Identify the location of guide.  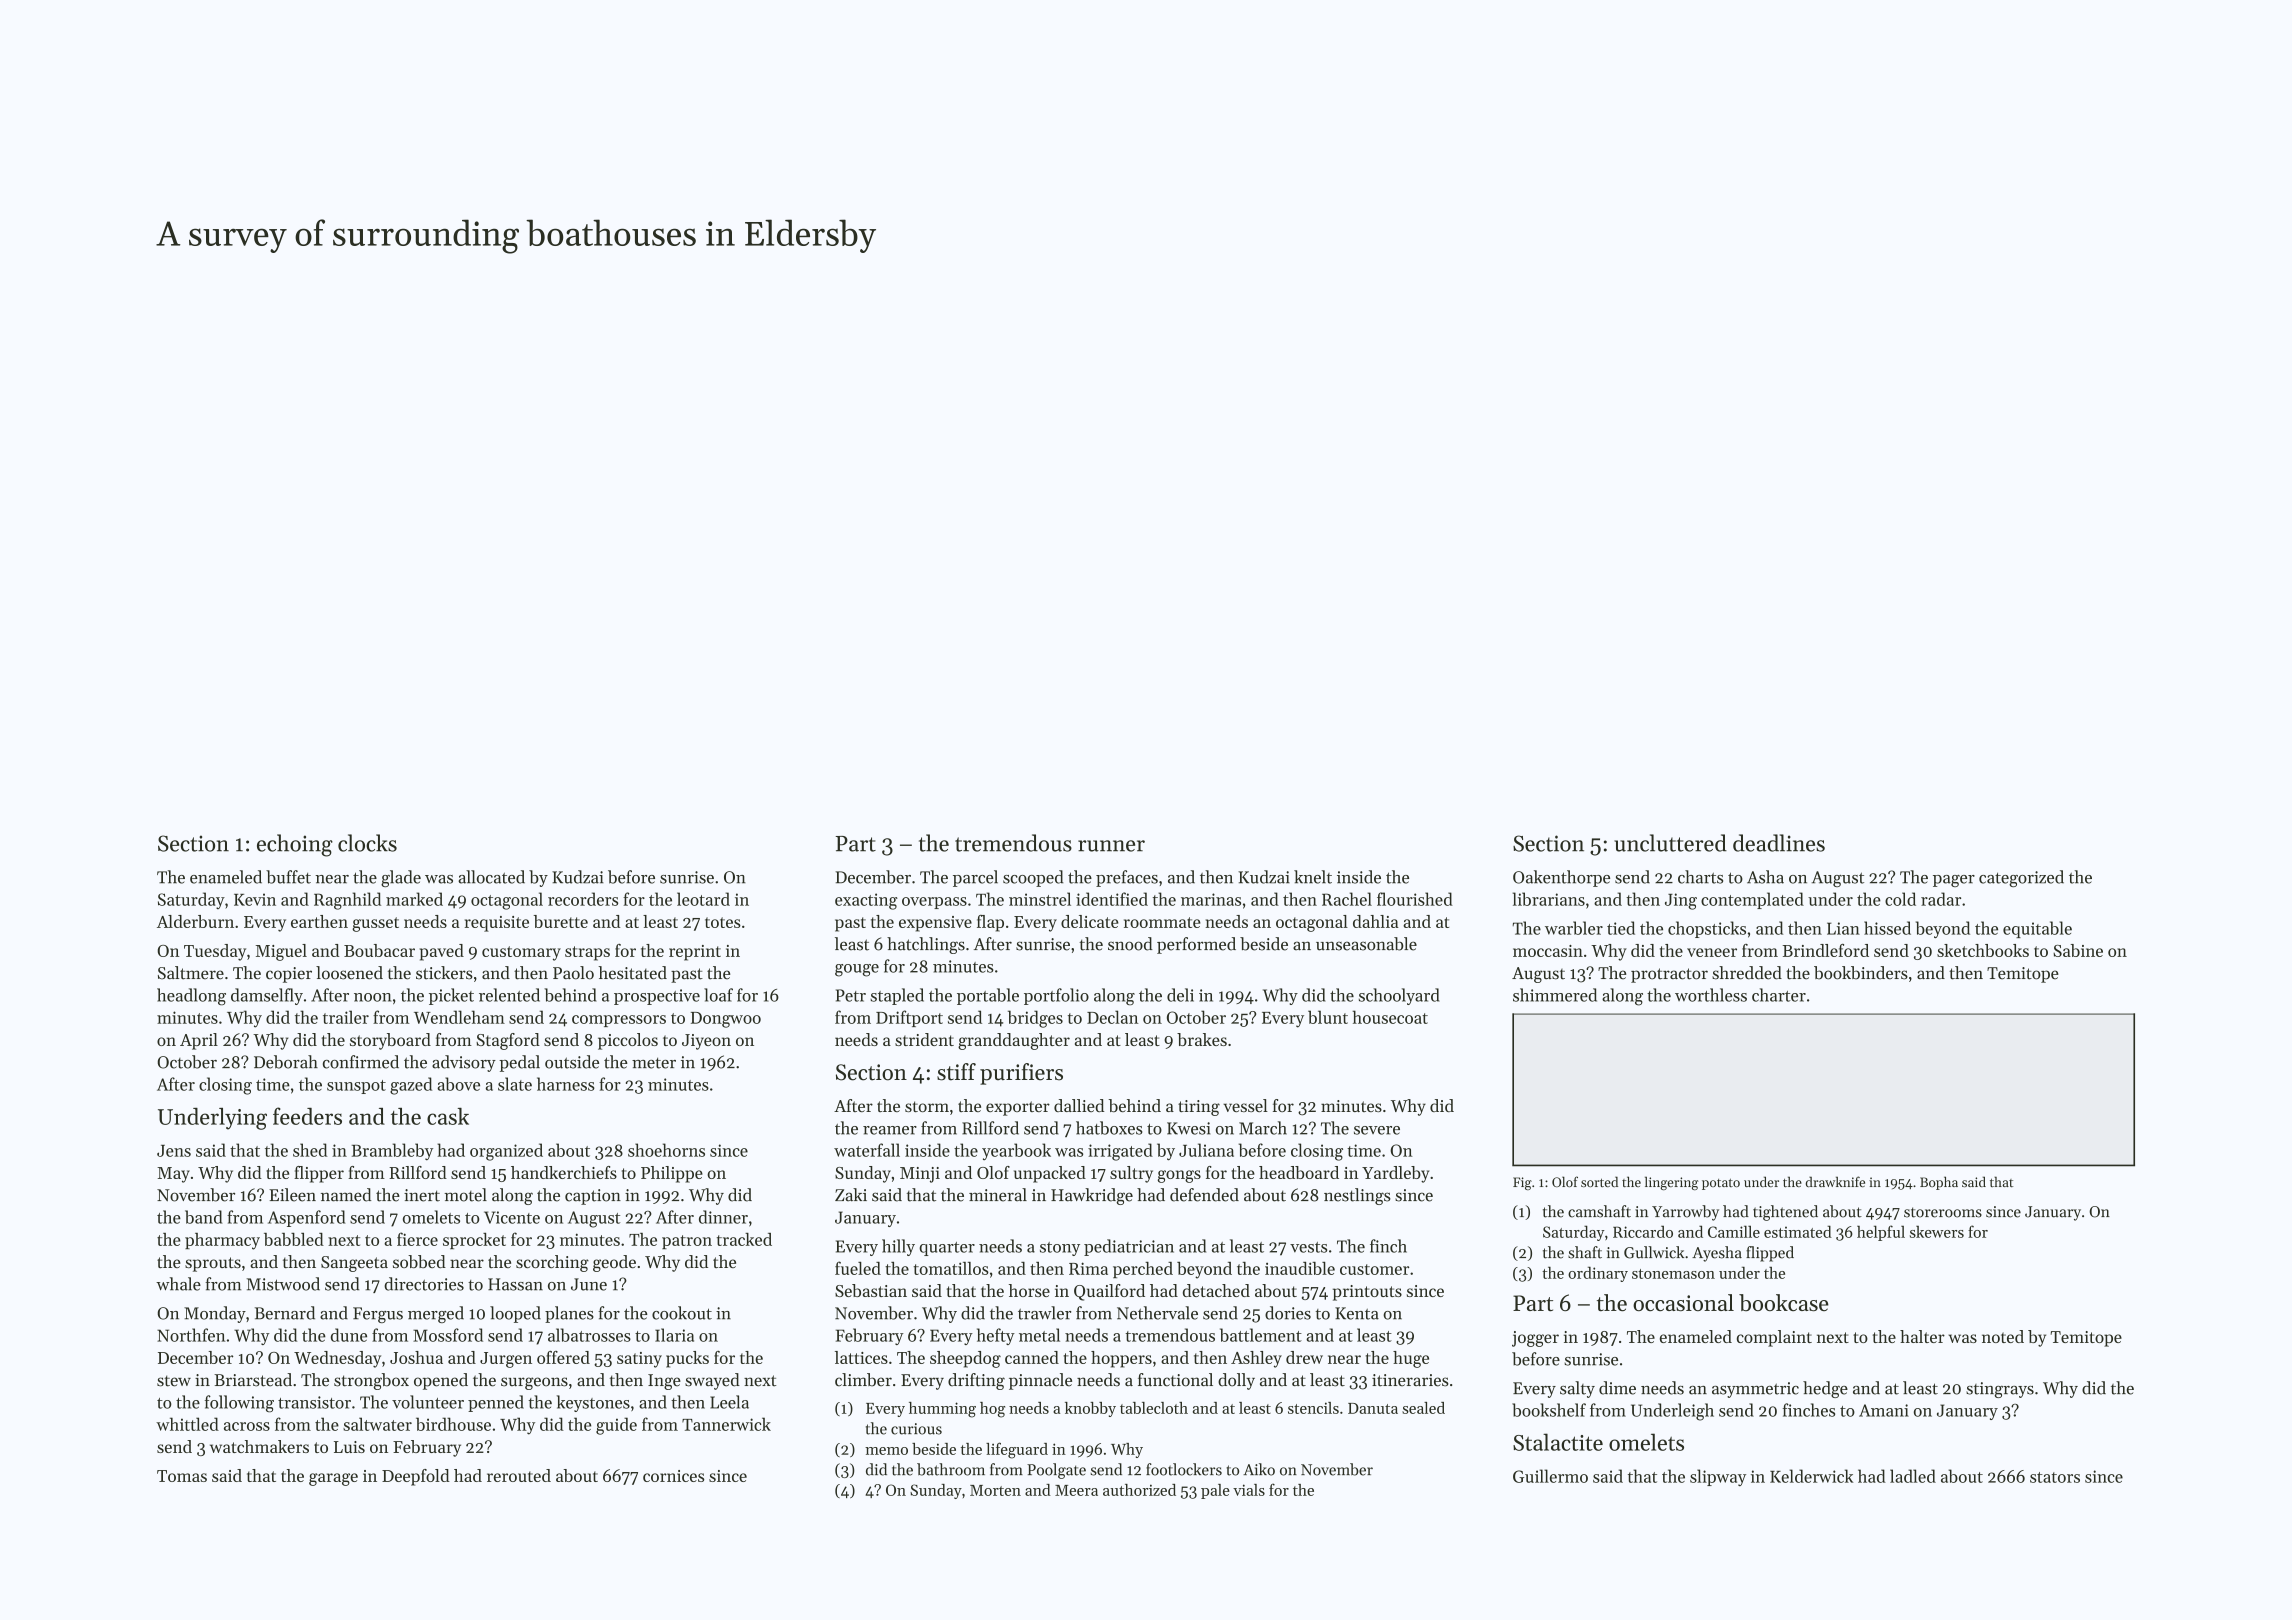
(616, 1426).
